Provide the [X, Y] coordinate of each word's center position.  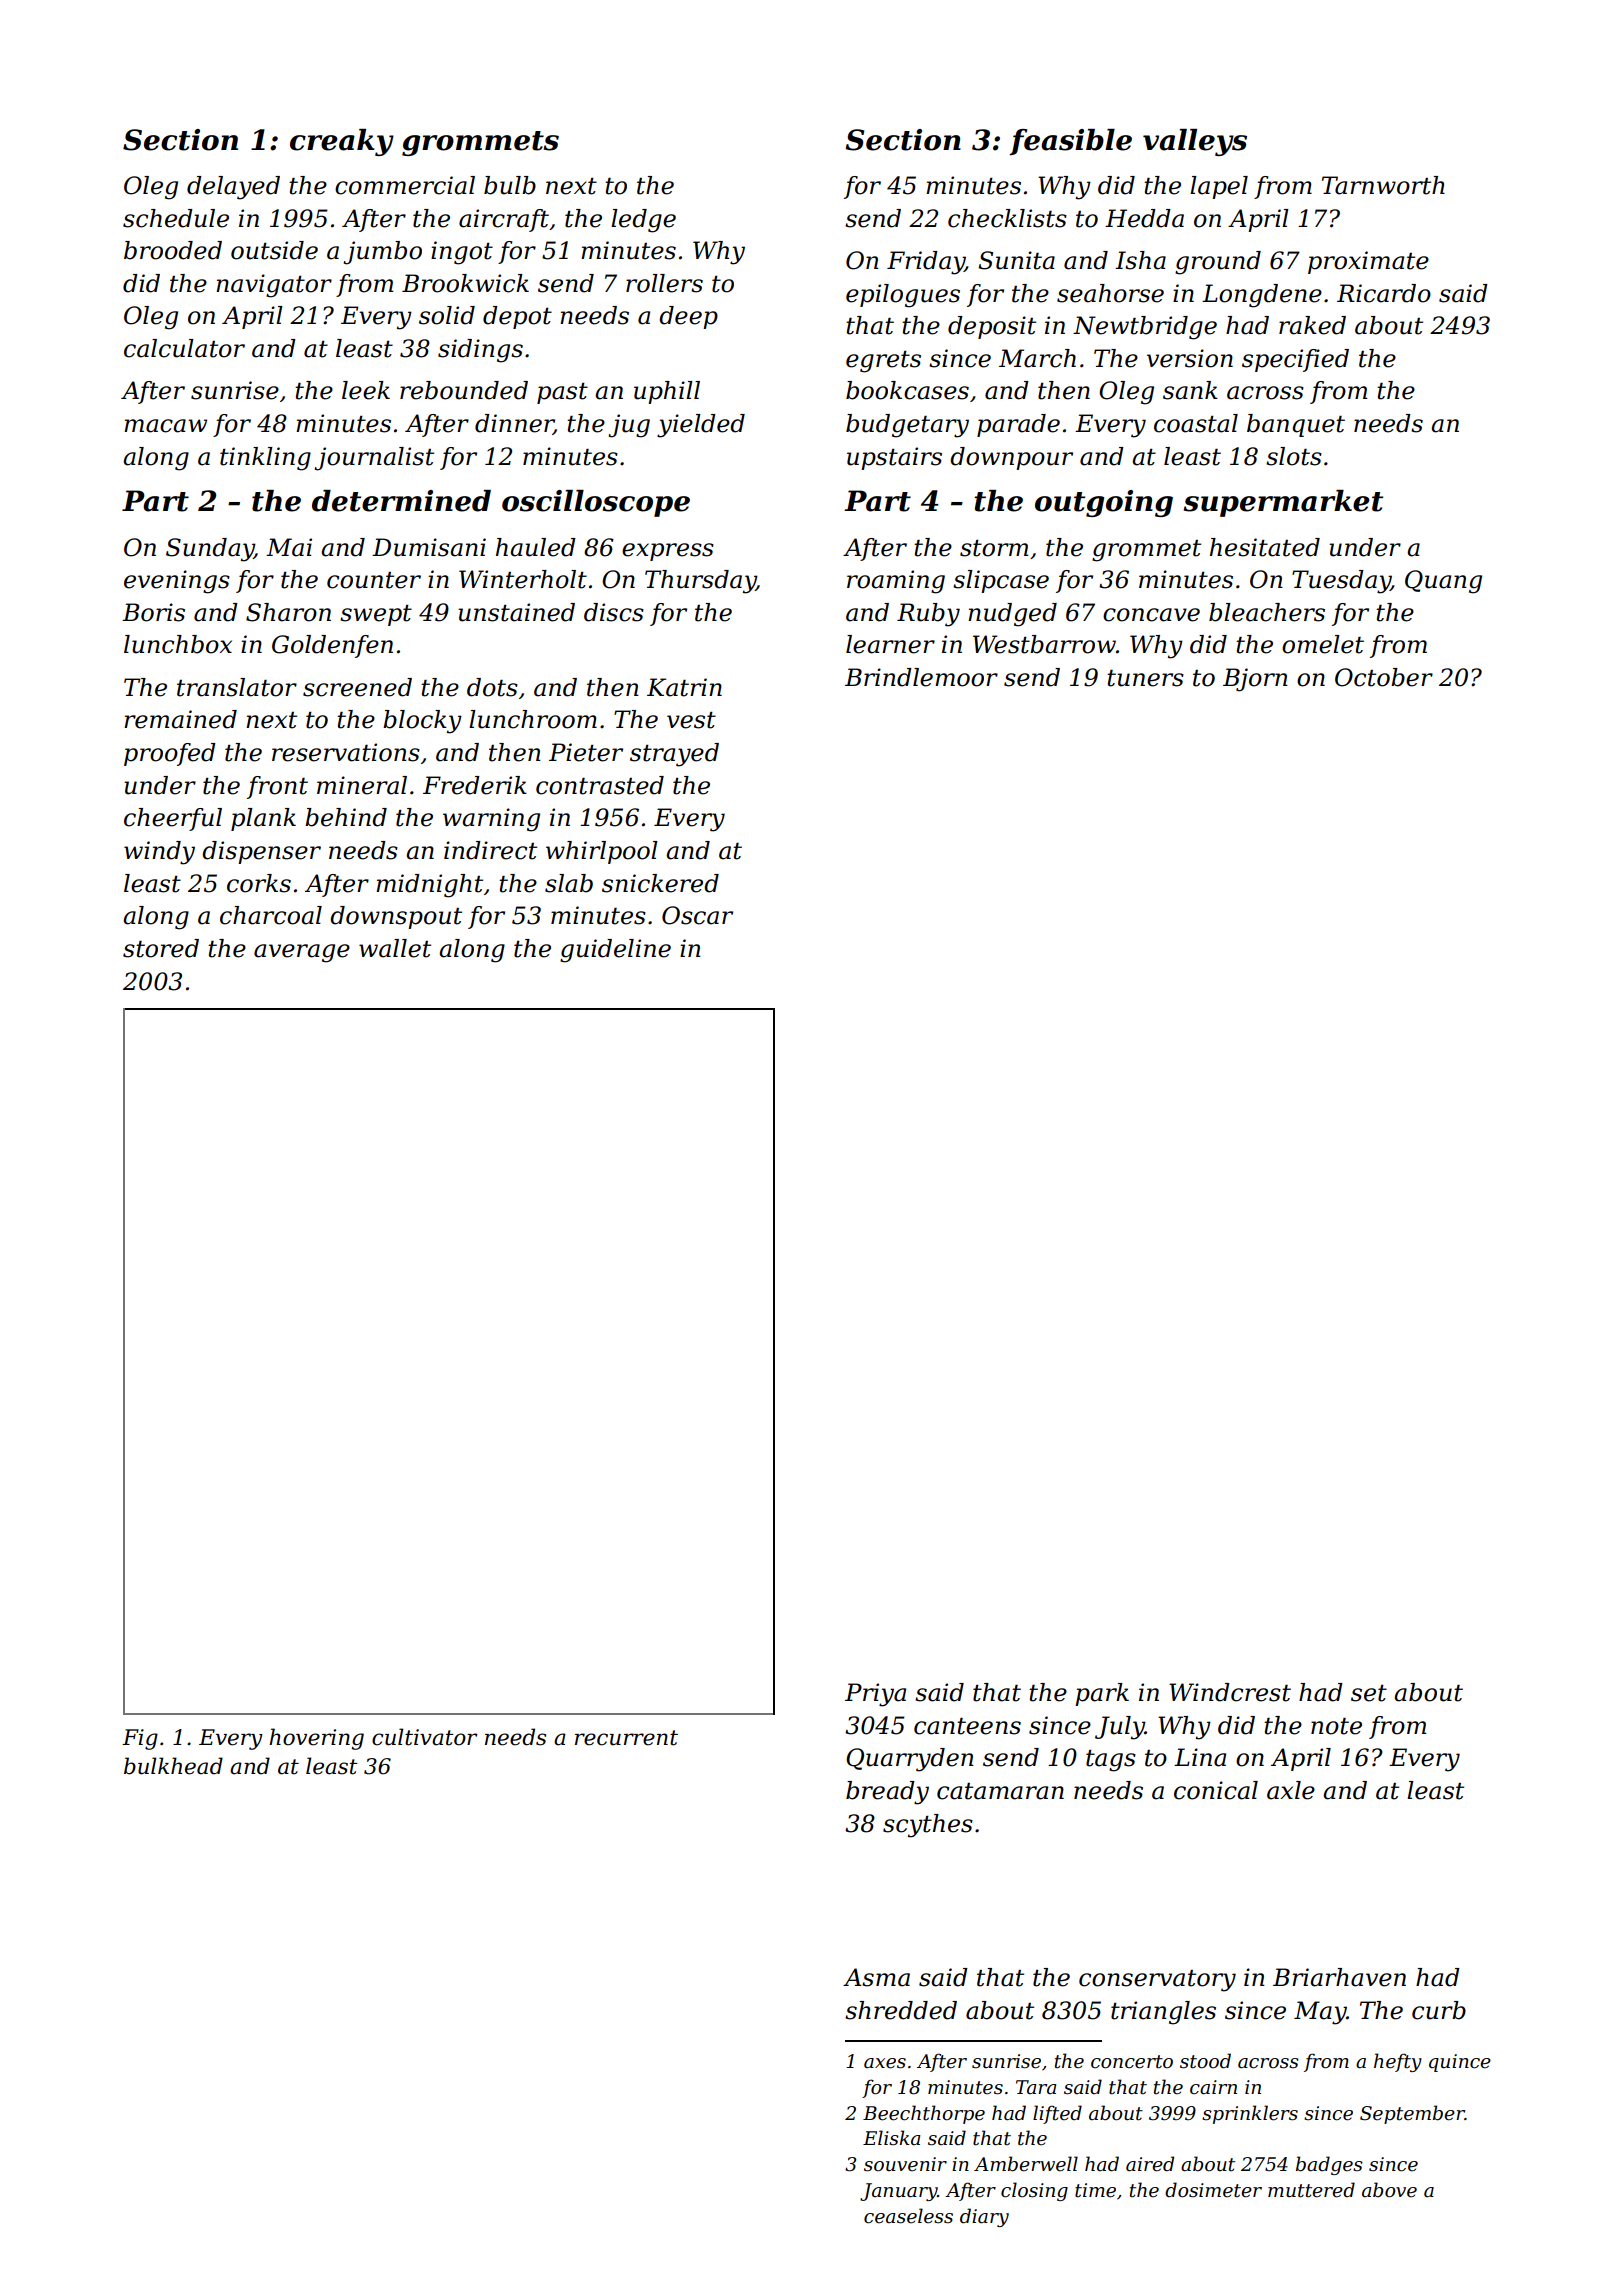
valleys [1195, 142]
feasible [1071, 142]
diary [984, 2217]
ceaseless [908, 2216]
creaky [342, 142]
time [1095, 2190]
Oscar [697, 915]
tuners [1145, 678]
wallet [395, 948]
